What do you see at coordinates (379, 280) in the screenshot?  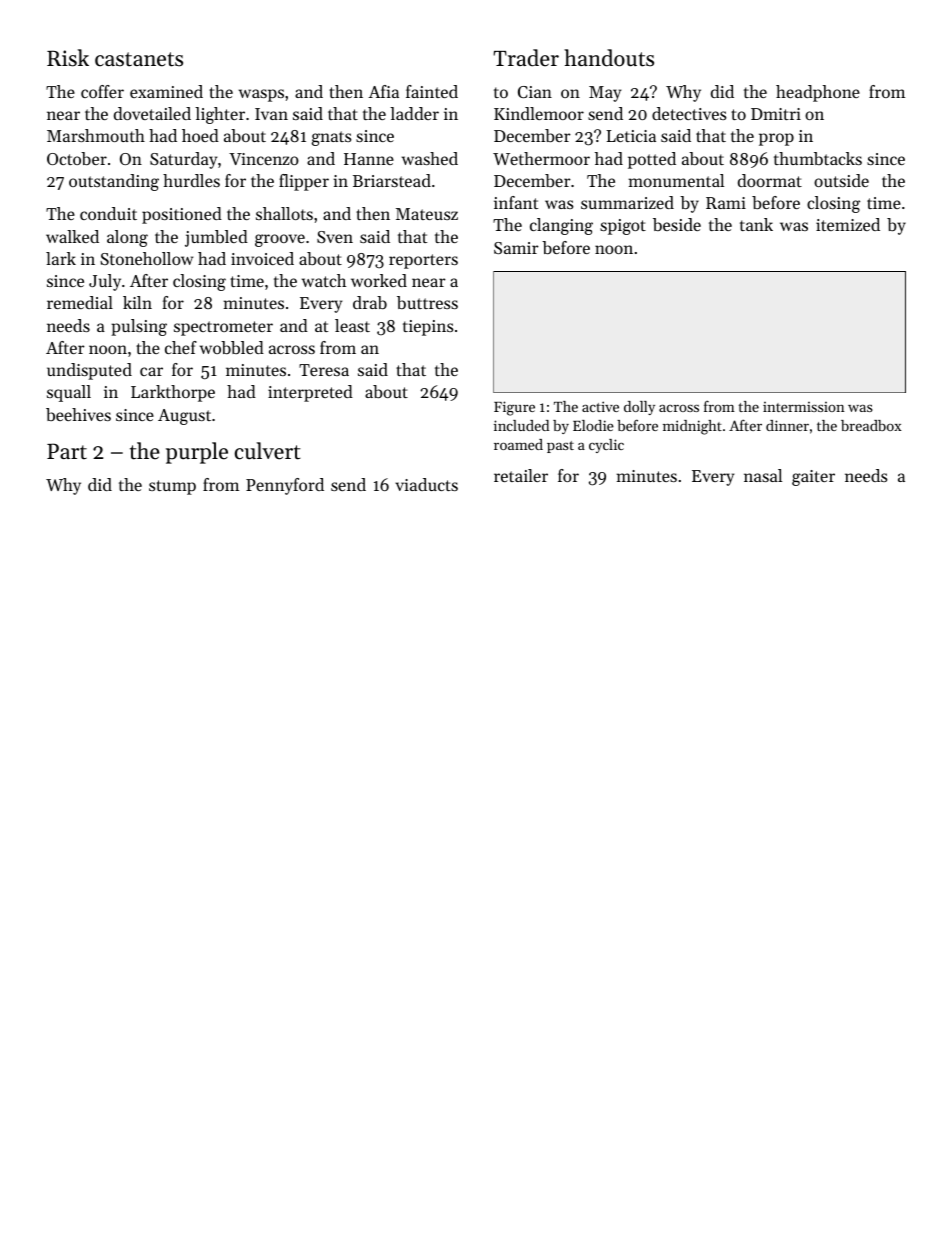 I see `worked` at bounding box center [379, 280].
